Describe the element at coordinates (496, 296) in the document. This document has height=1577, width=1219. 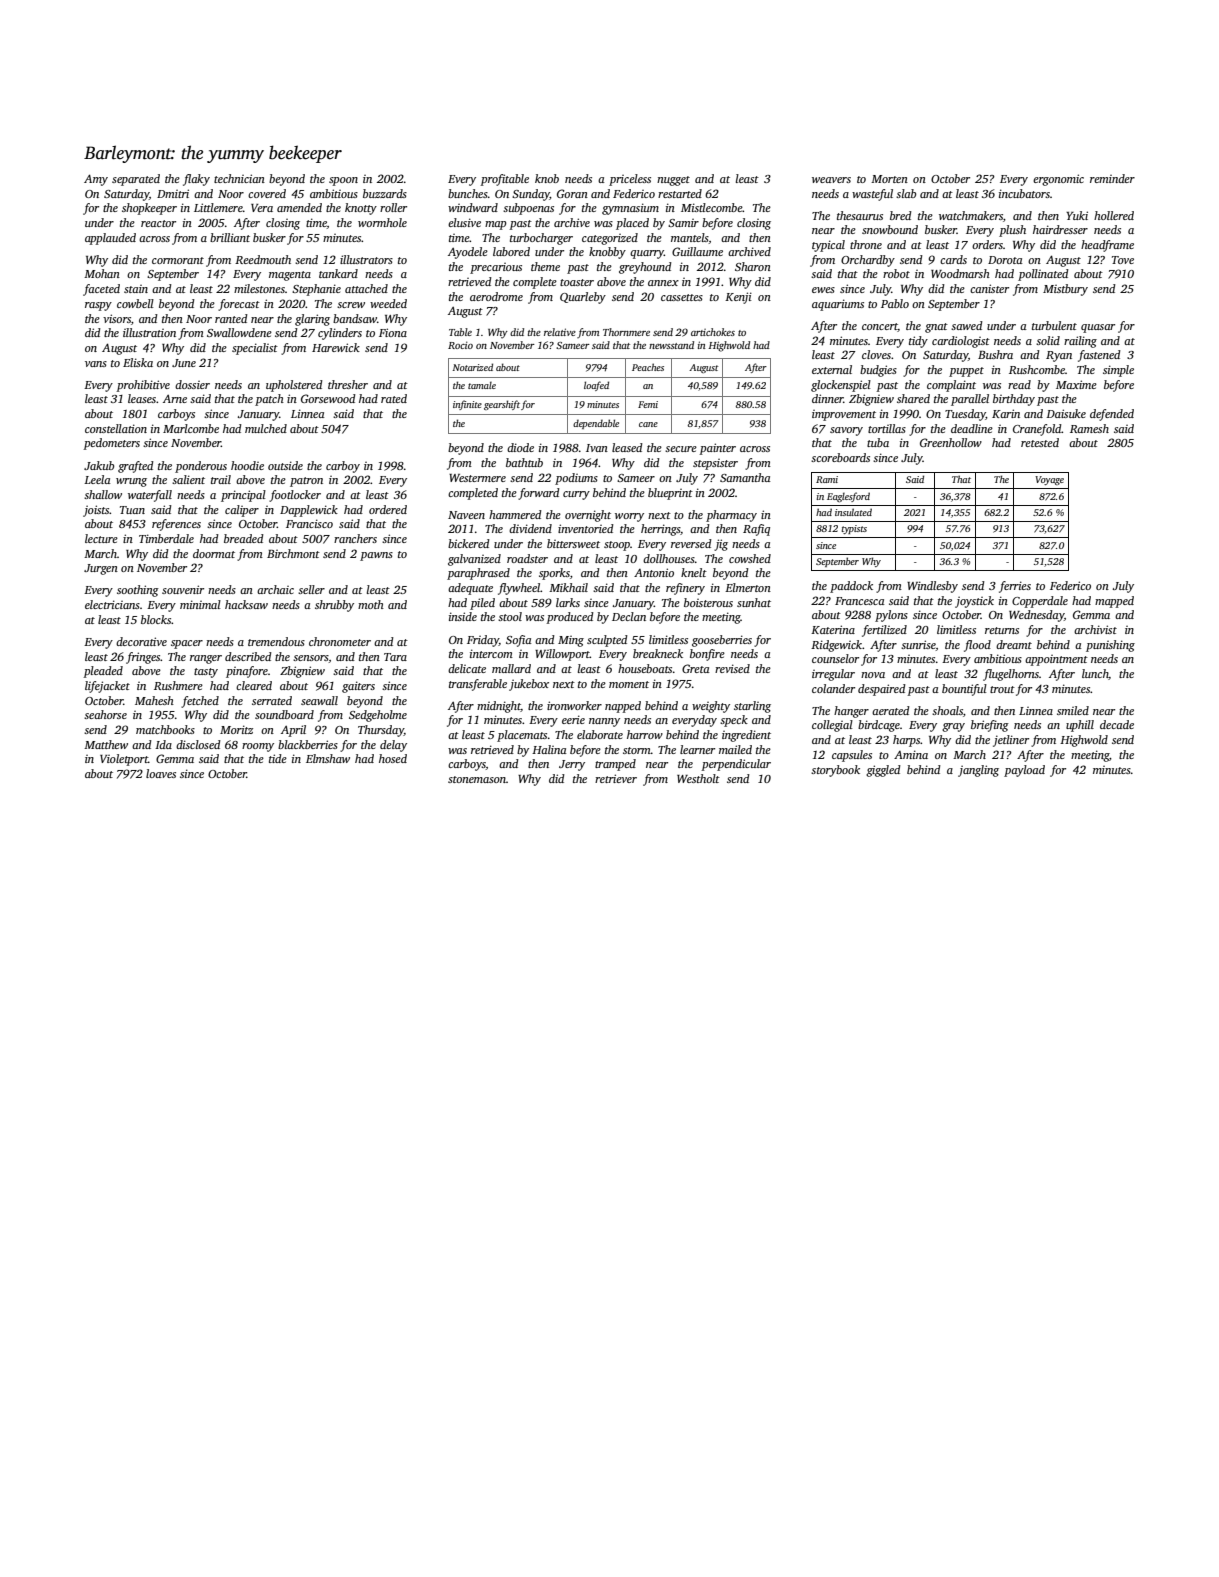
I see `aerodrome` at that location.
